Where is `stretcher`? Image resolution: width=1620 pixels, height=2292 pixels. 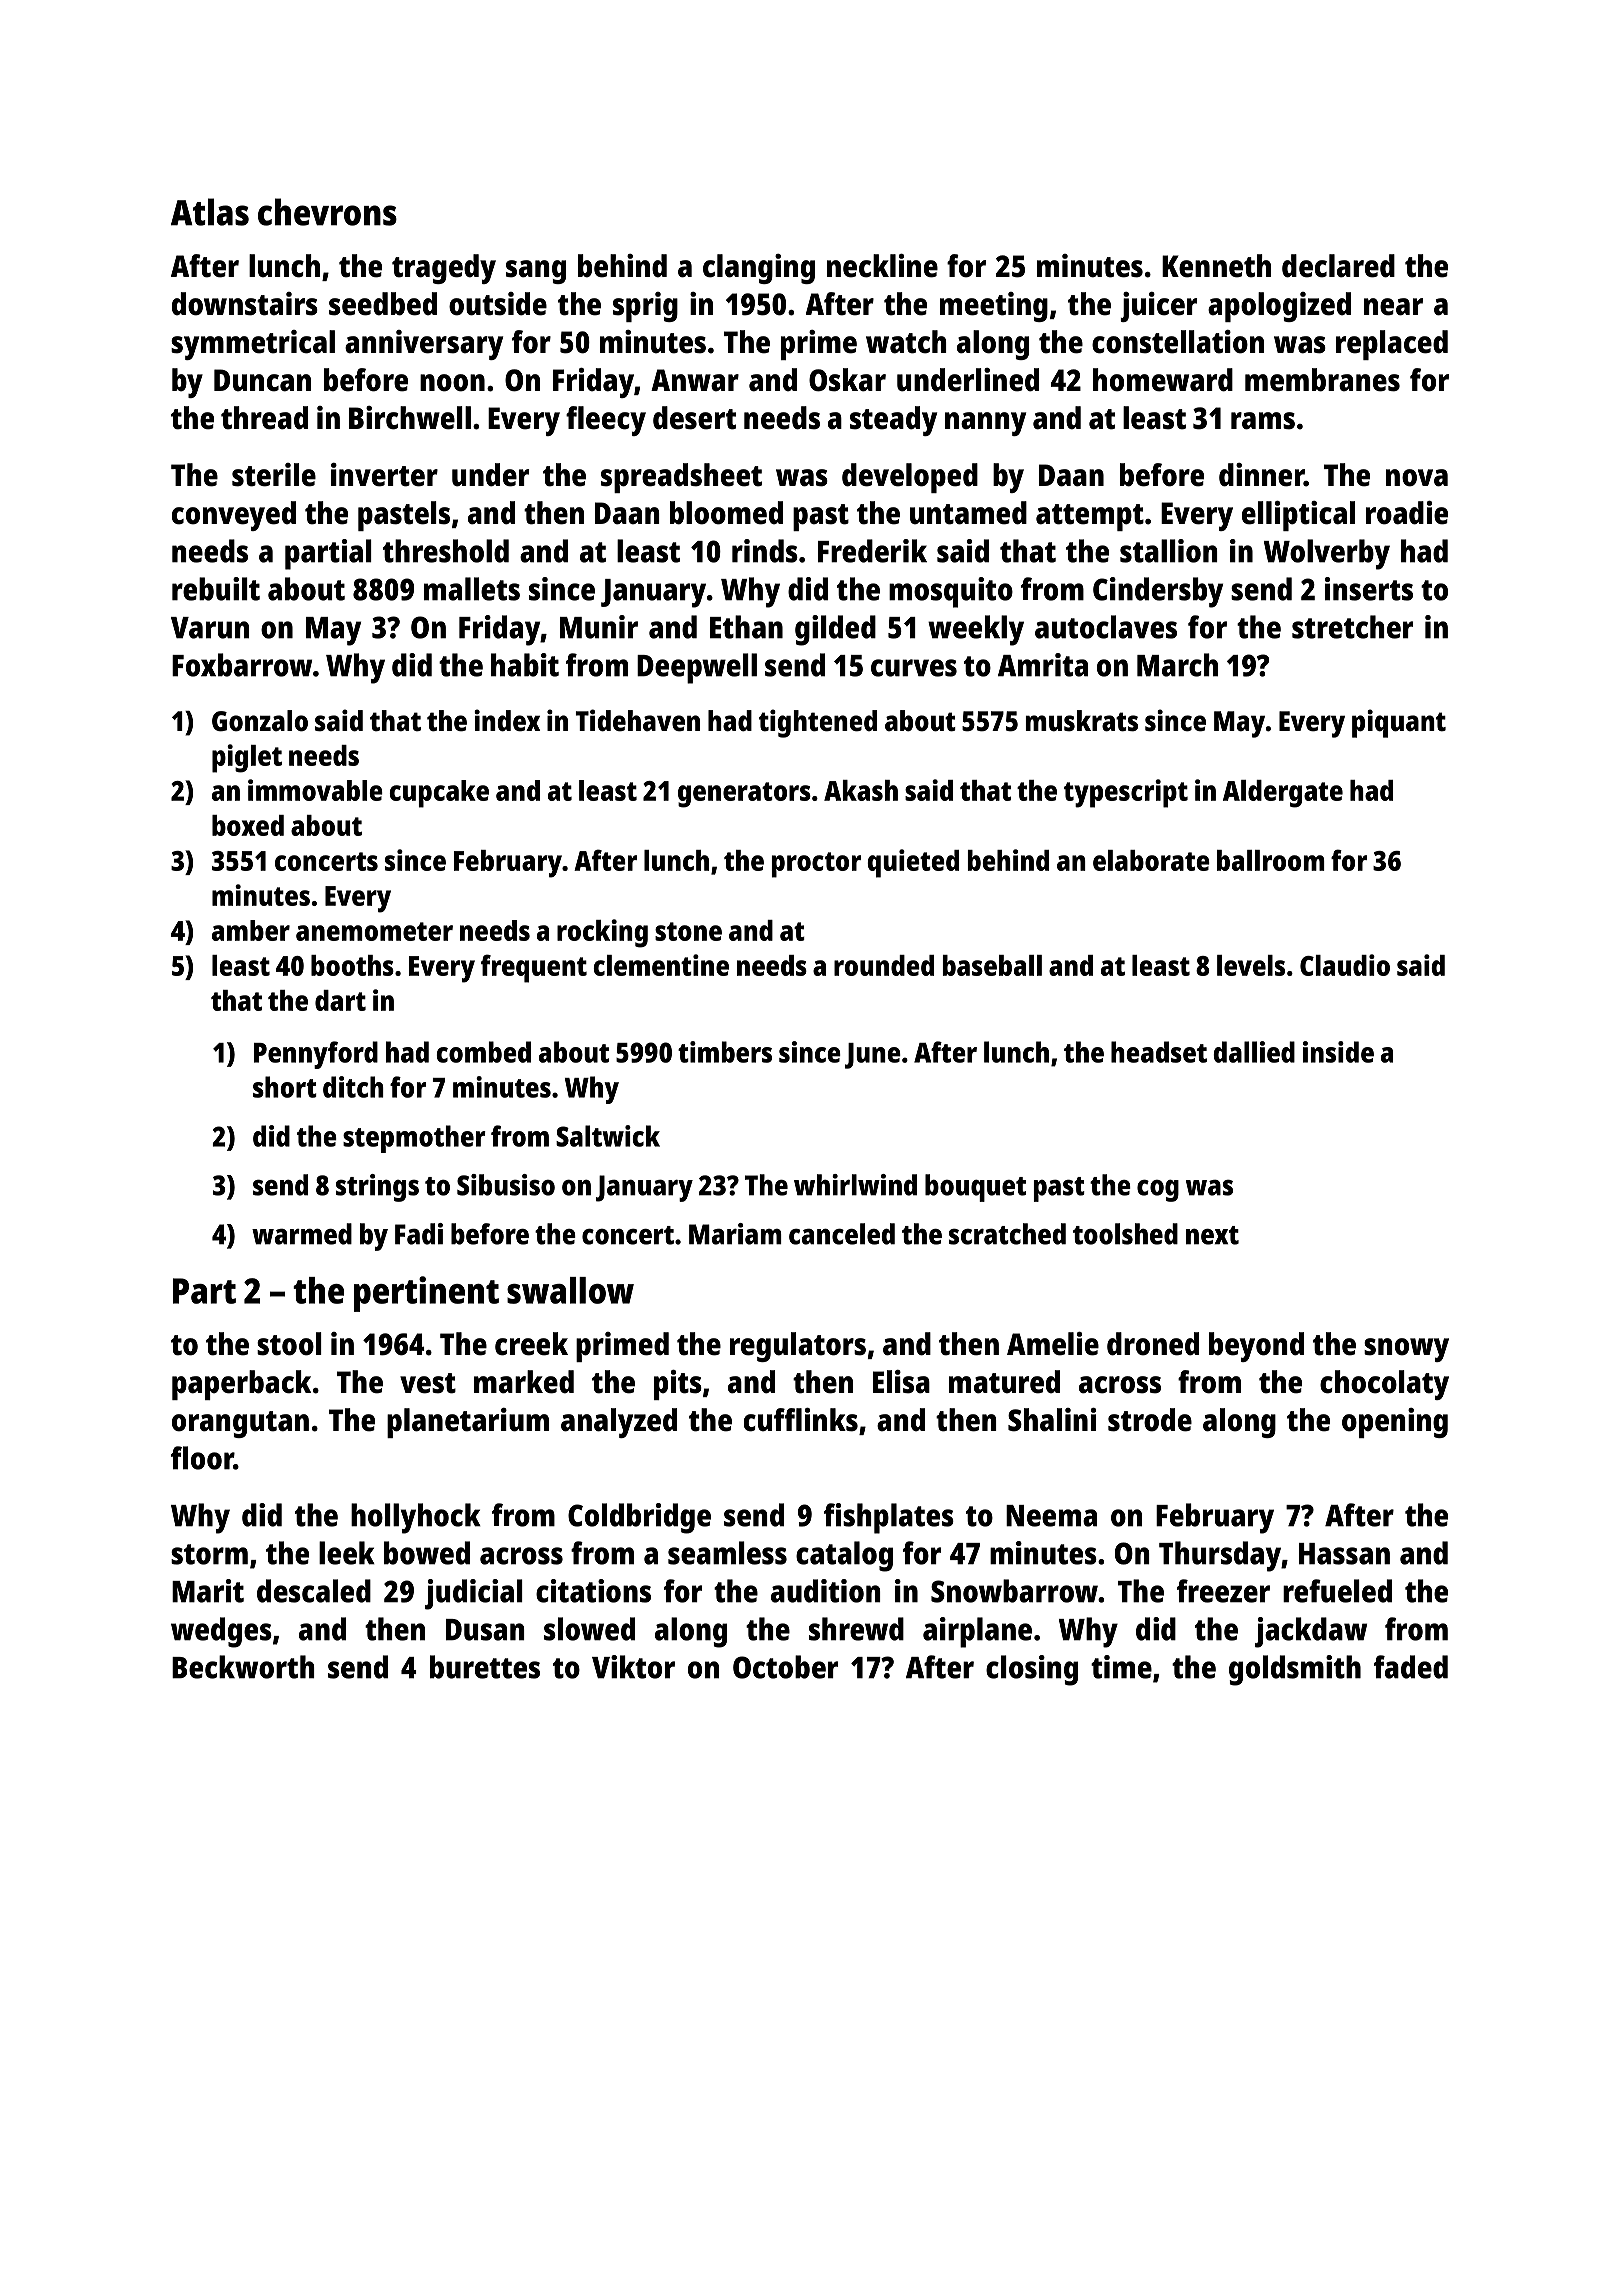 stretcher is located at coordinates (1352, 627).
